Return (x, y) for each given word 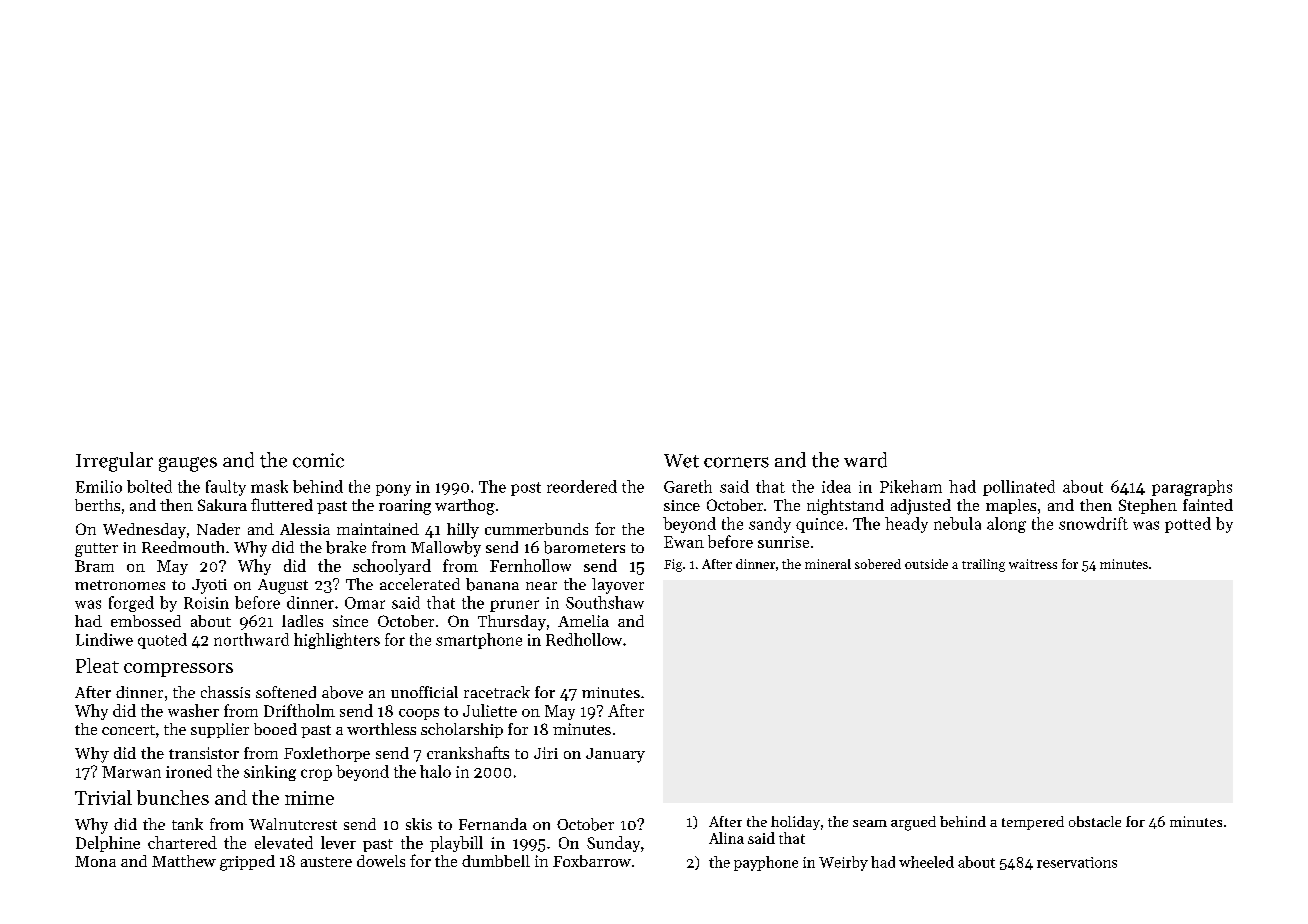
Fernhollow (530, 565)
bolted (149, 486)
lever (338, 842)
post (526, 489)
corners (736, 462)
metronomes (120, 585)
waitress (1033, 564)
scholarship (462, 730)
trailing (983, 565)
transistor (204, 753)
